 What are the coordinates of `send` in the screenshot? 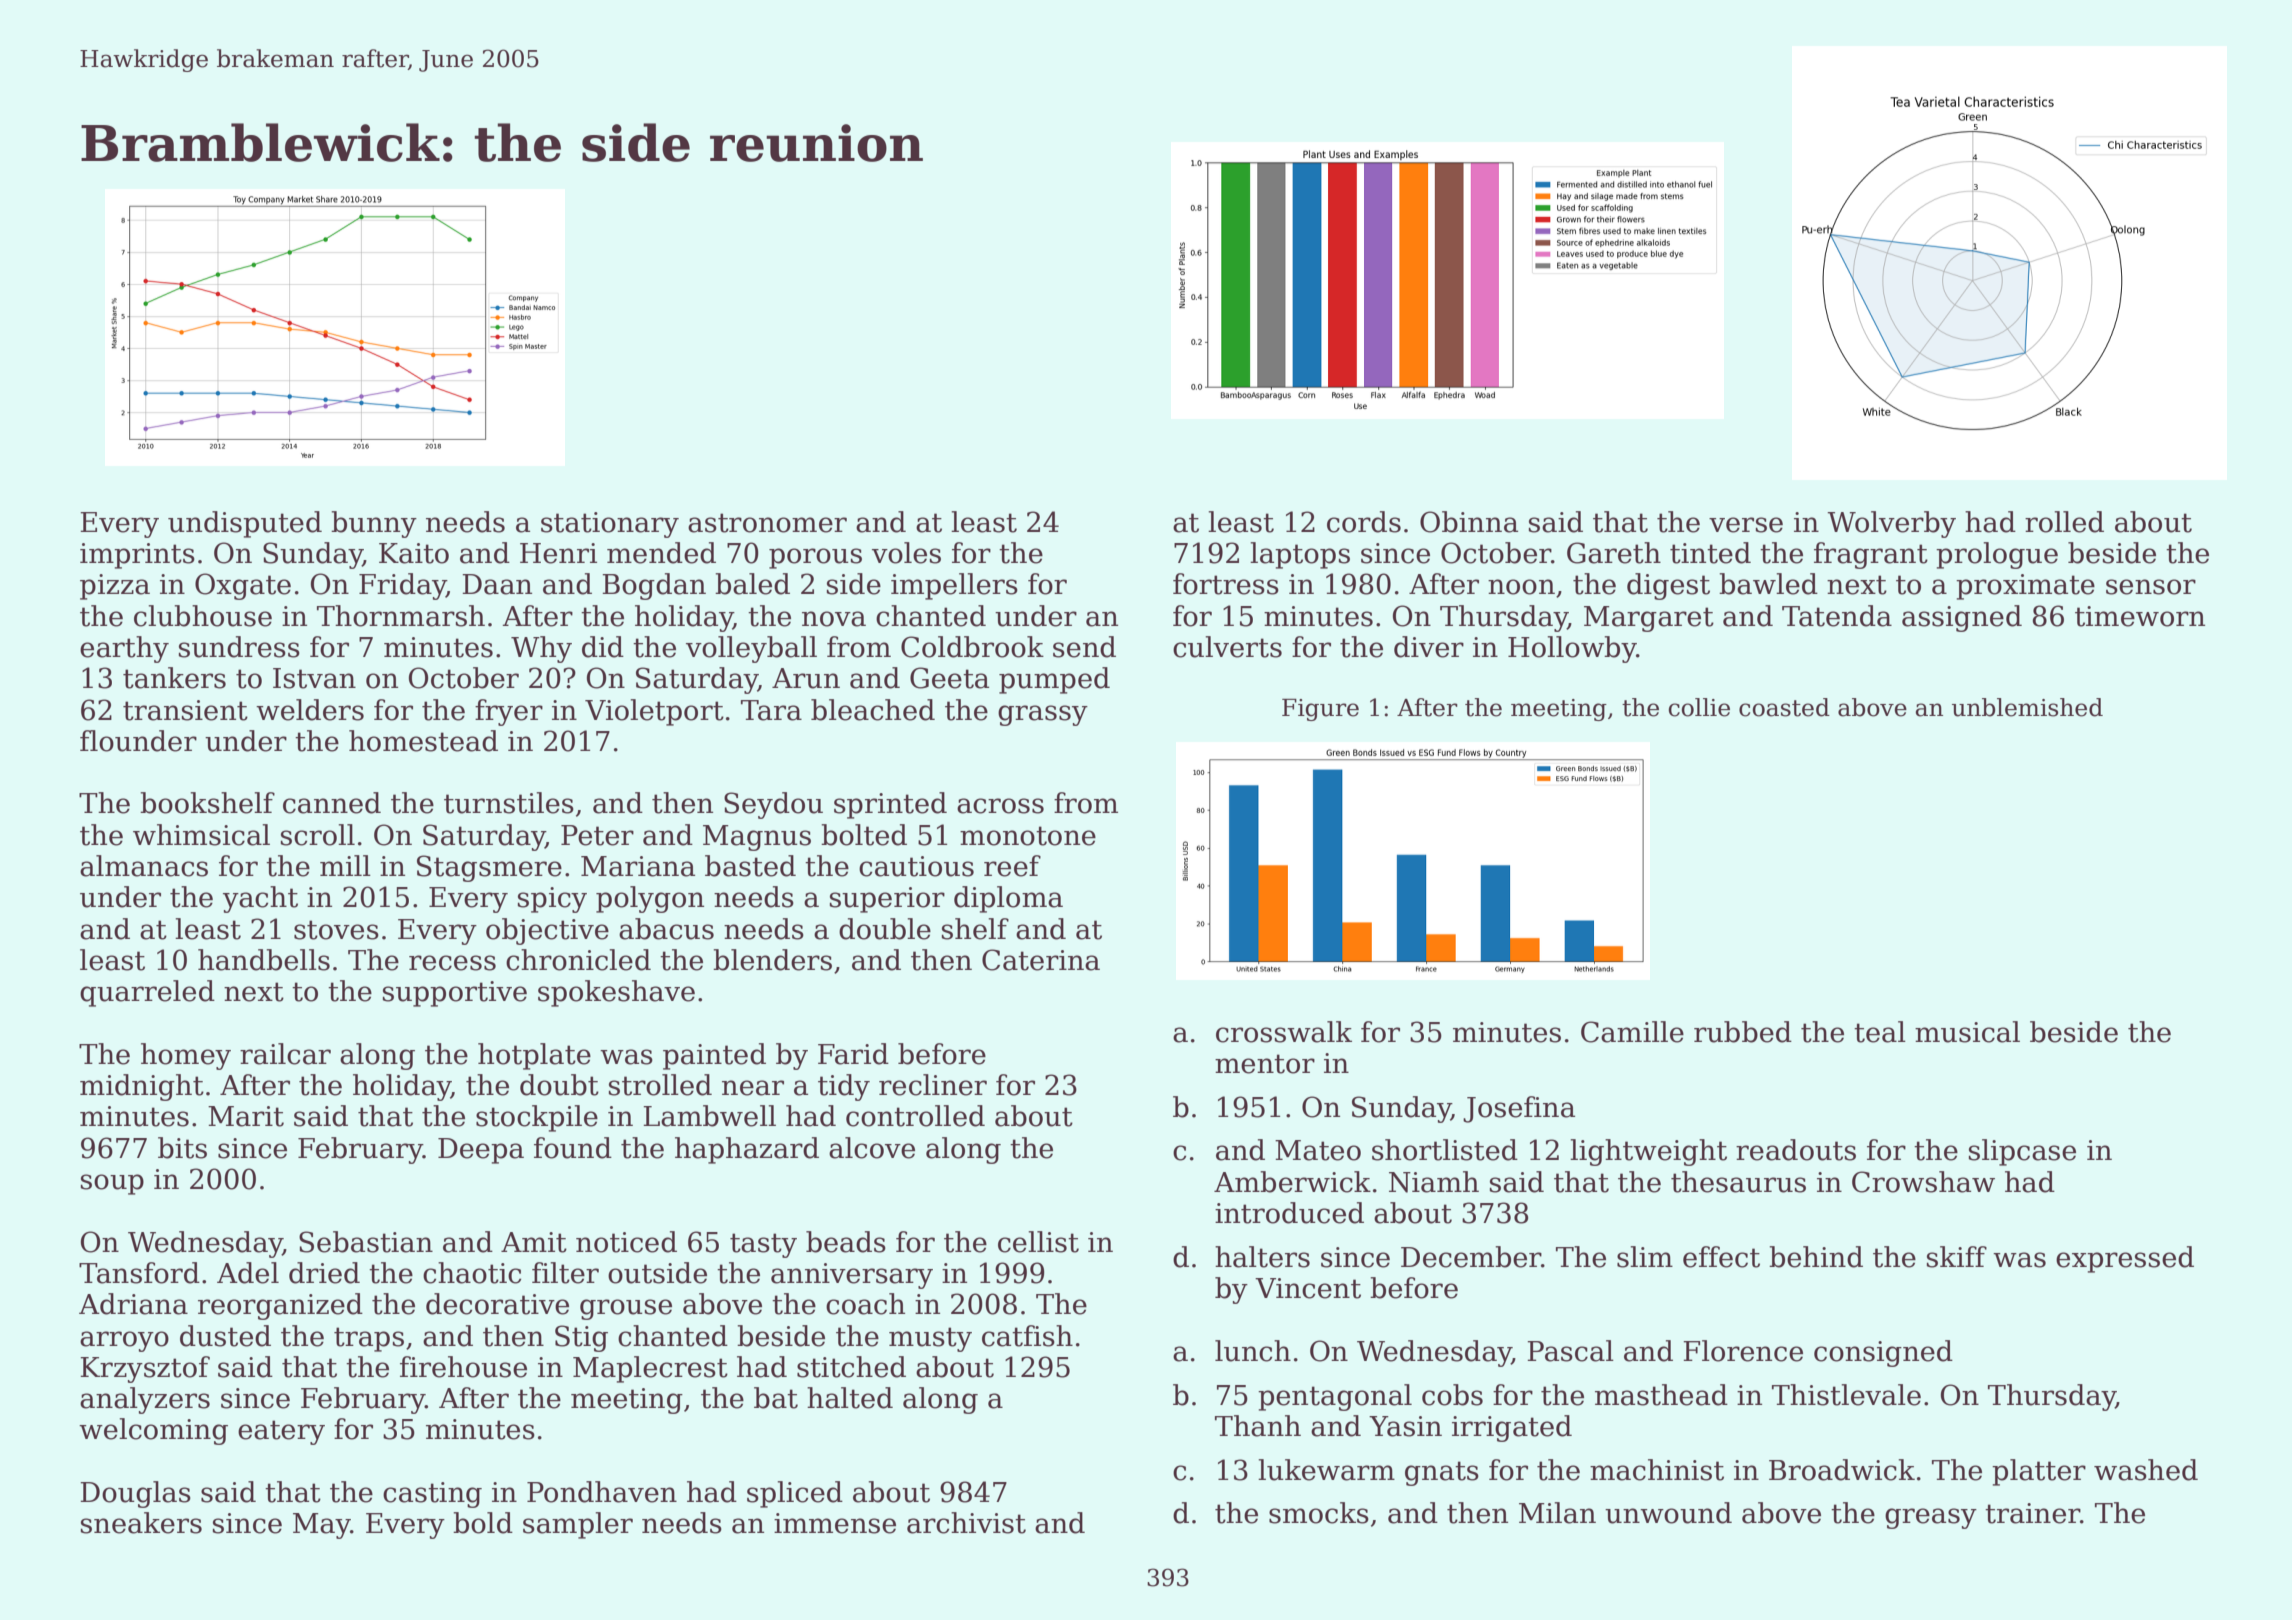 It's located at (1084, 647).
